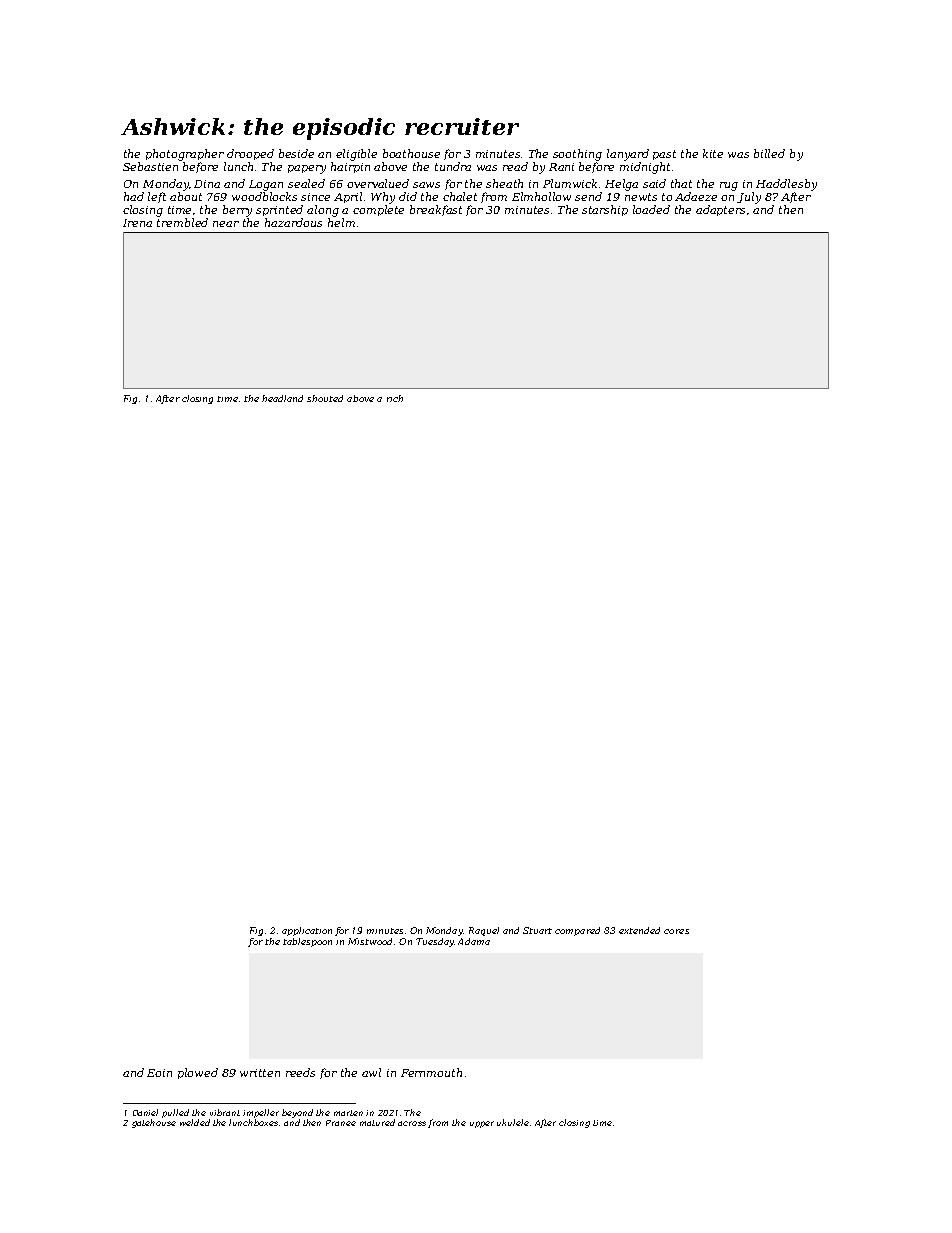 The image size is (952, 1233). Describe the element at coordinates (307, 931) in the image. I see `application` at that location.
